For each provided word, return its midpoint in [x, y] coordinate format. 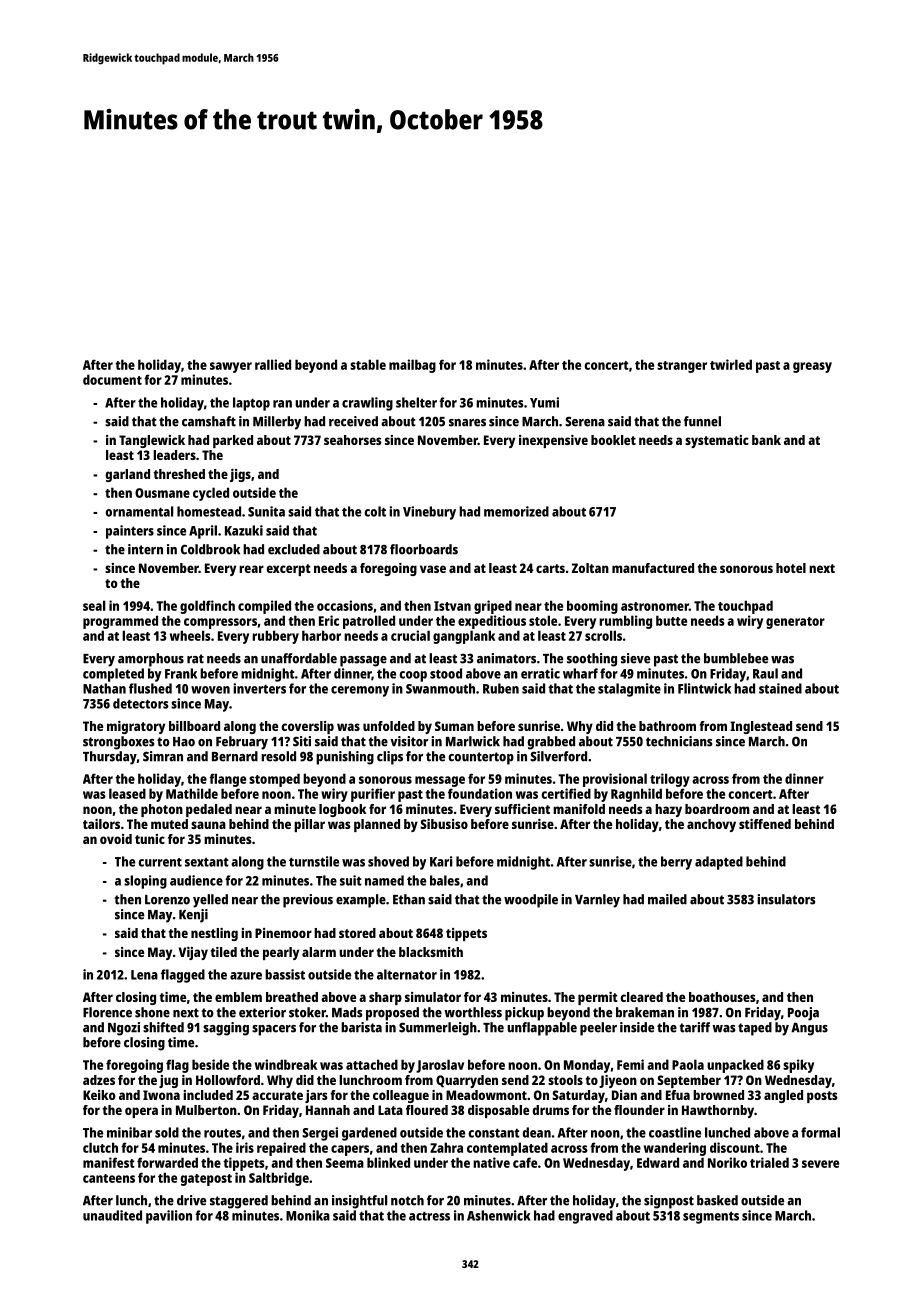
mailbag [412, 366]
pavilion [169, 1217]
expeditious [492, 622]
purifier [373, 795]
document [112, 379]
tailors [101, 824]
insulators [786, 899]
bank [766, 440]
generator [795, 623]
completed [113, 675]
